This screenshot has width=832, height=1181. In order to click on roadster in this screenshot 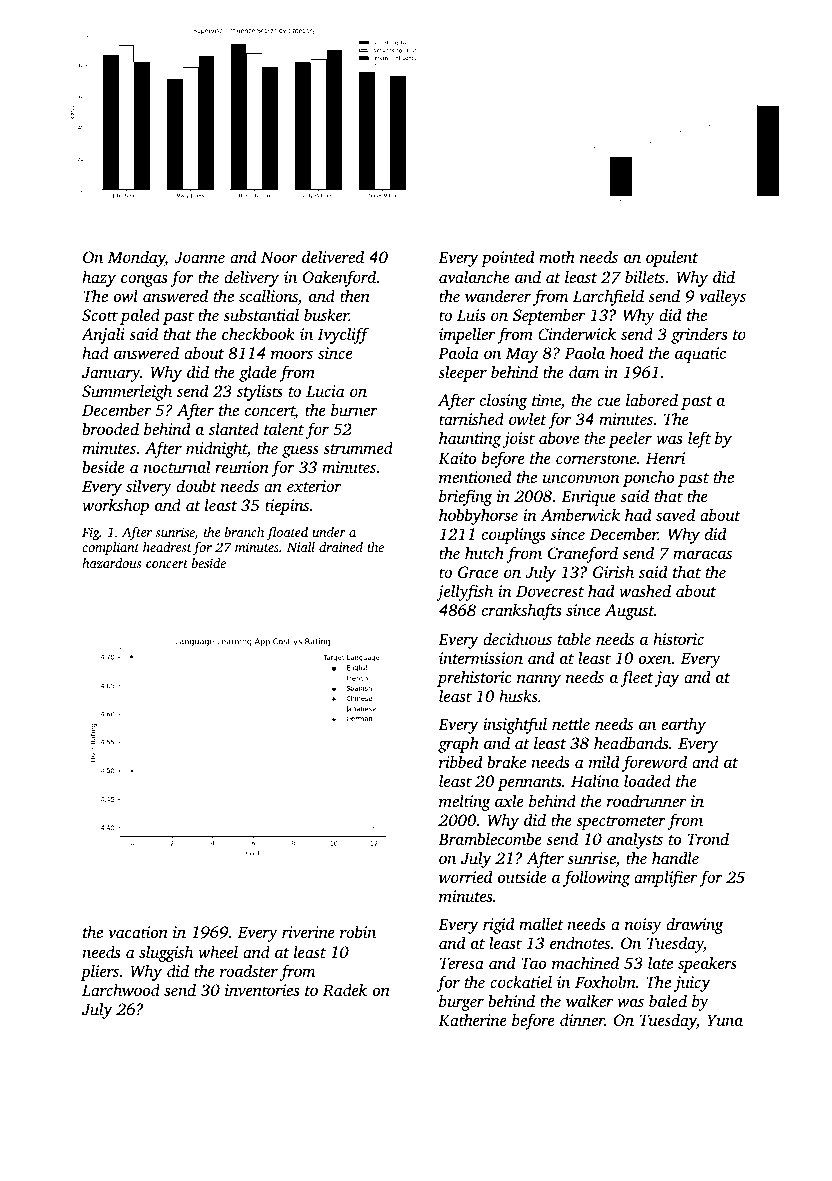, I will do `click(249, 970)`.
